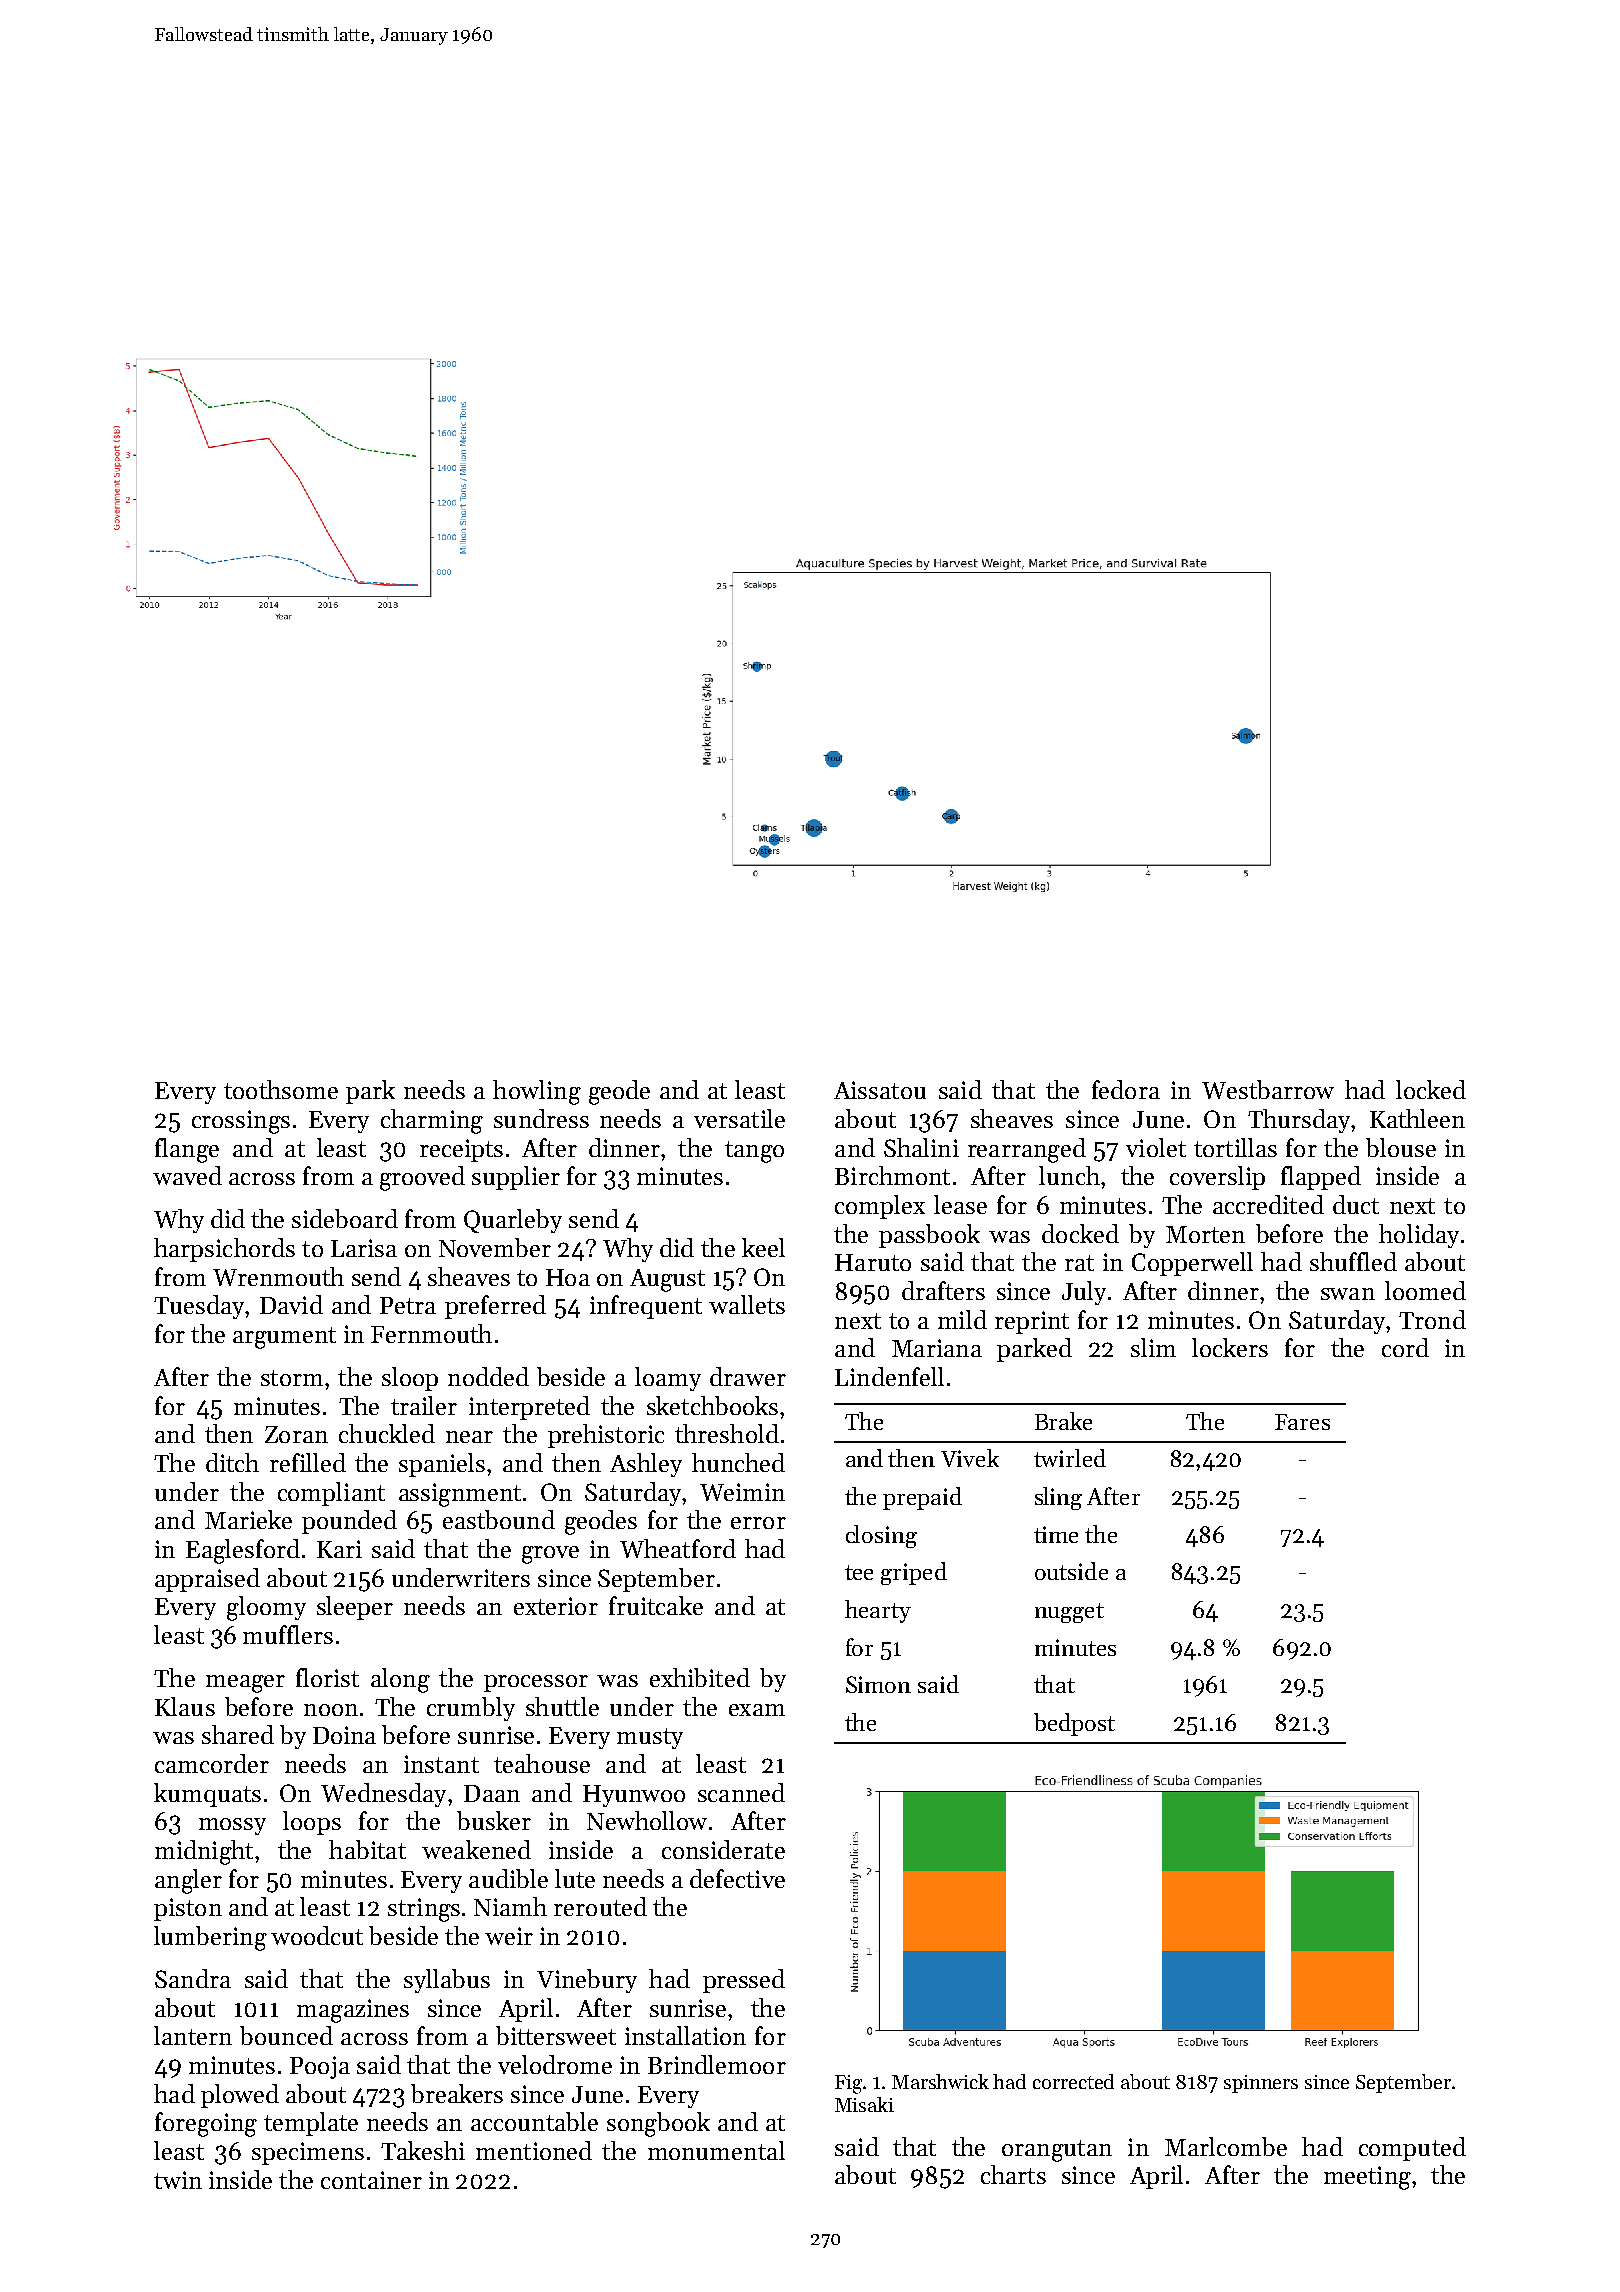  I want to click on Wheatford, so click(678, 1548).
